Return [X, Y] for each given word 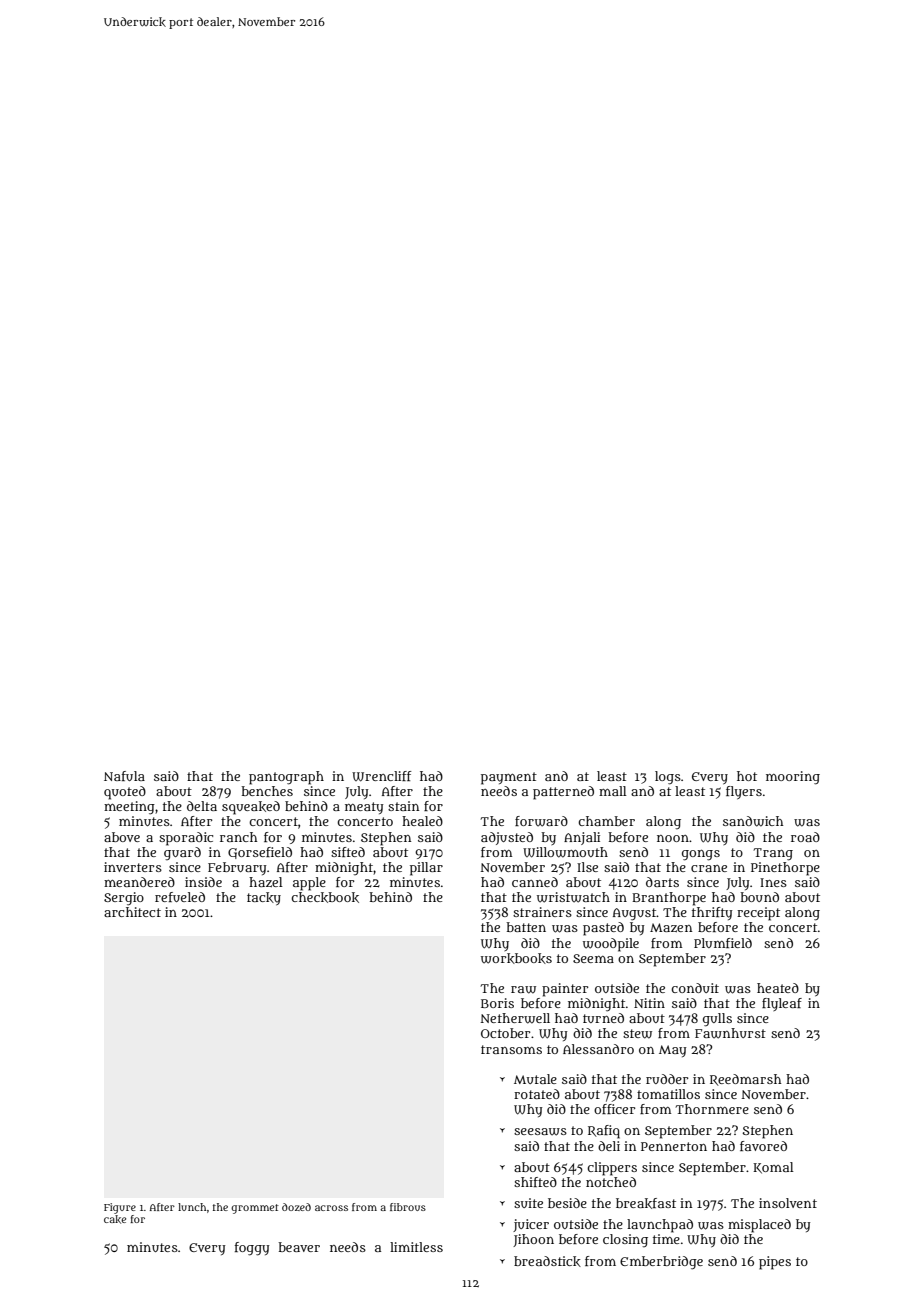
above [122, 837]
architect [132, 912]
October [505, 1033]
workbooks [516, 958]
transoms [511, 1049]
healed [422, 821]
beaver [299, 1247]
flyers [744, 792]
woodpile [611, 945]
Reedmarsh [745, 1080]
